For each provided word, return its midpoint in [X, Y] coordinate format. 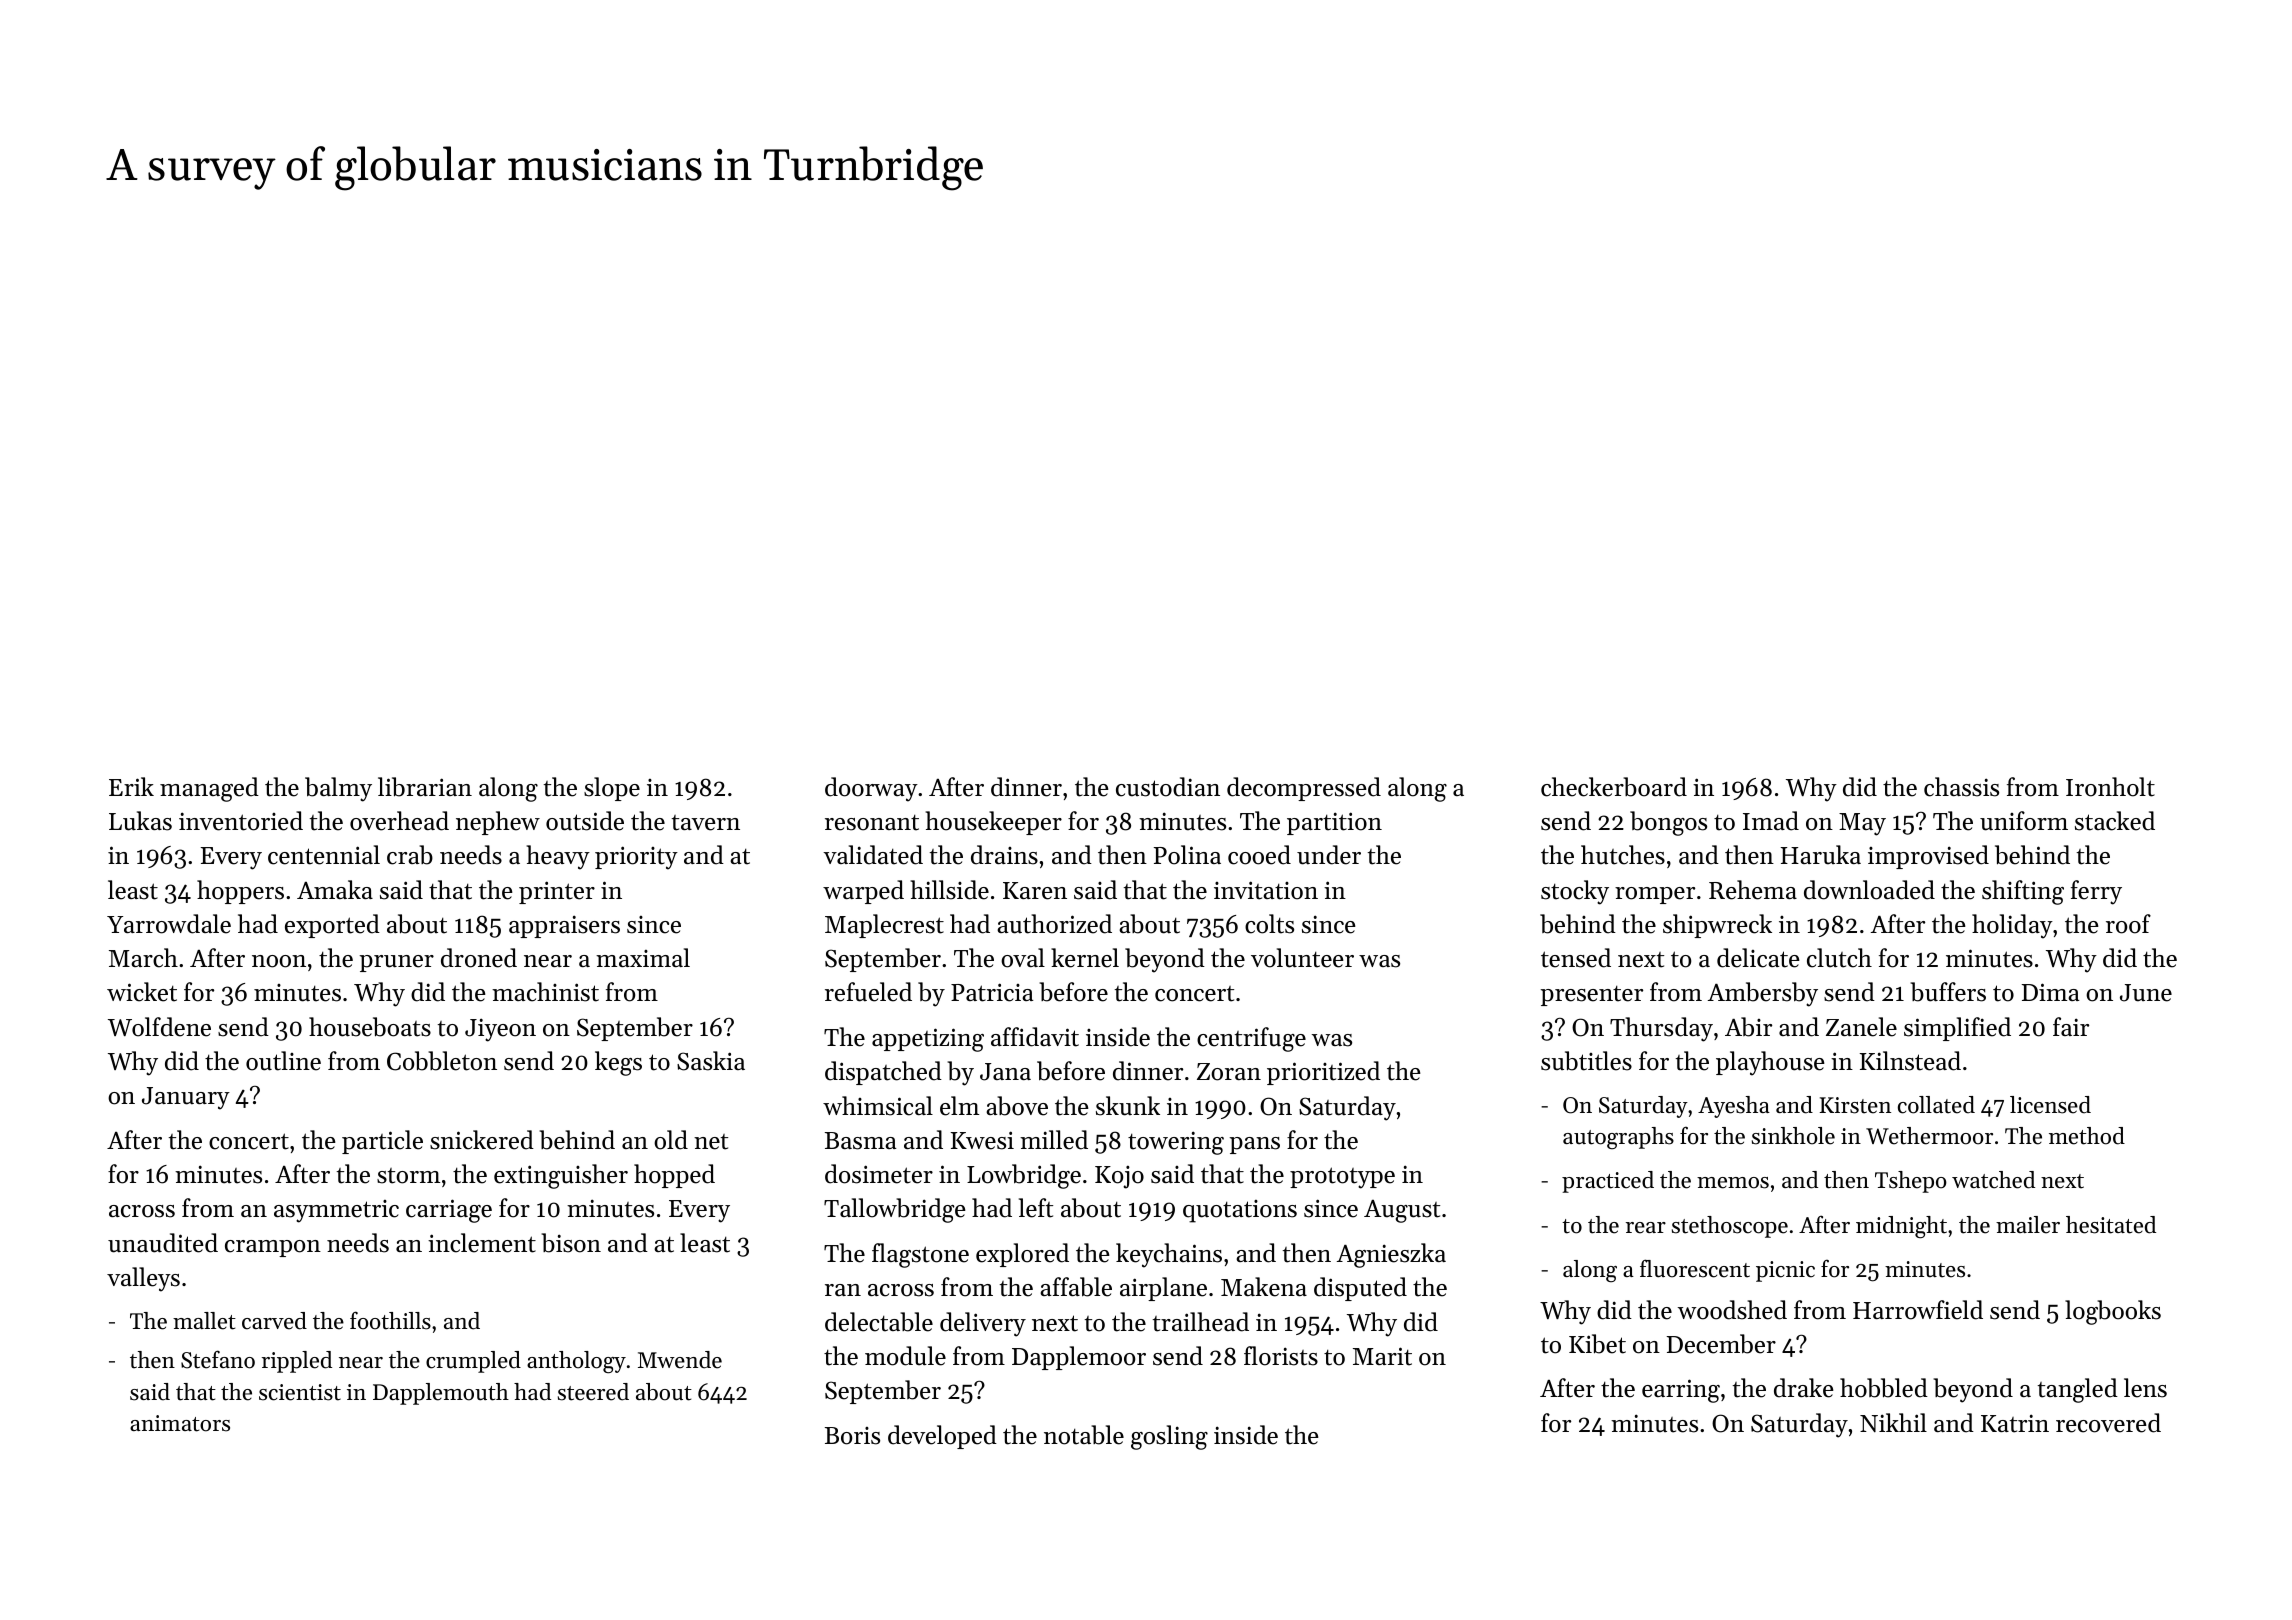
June [2146, 993]
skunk [1128, 1106]
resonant [872, 823]
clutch [1839, 958]
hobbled [1884, 1388]
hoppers [240, 892]
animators [180, 1423]
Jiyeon [500, 1030]
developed [942, 1437]
